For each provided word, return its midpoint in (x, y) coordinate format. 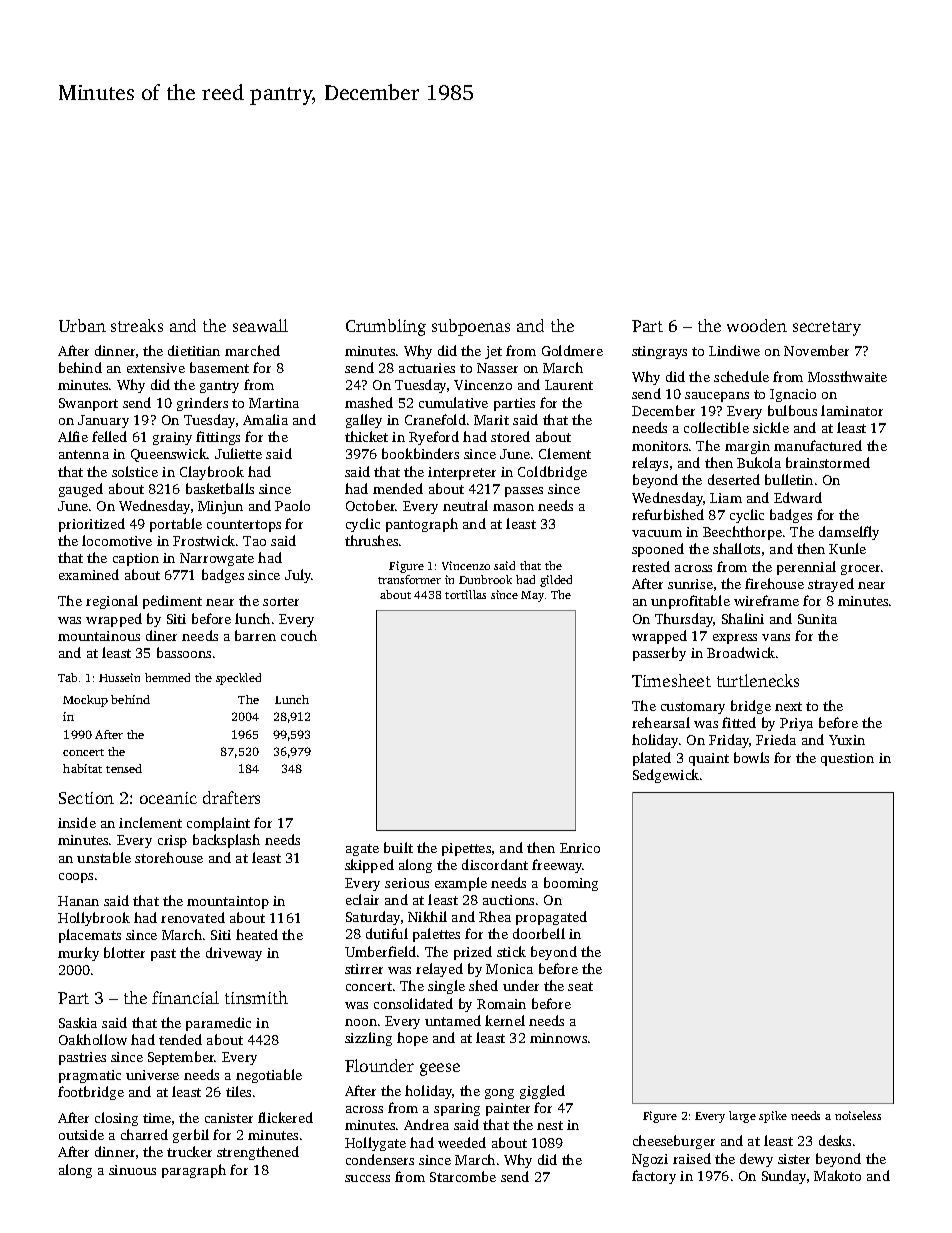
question (847, 759)
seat (580, 986)
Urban (82, 325)
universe (152, 1075)
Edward (798, 497)
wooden (757, 325)
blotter (124, 952)
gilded (556, 581)
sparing (457, 1109)
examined (89, 574)
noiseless (858, 1115)
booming (571, 884)
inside (77, 822)
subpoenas (471, 327)
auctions (508, 900)
